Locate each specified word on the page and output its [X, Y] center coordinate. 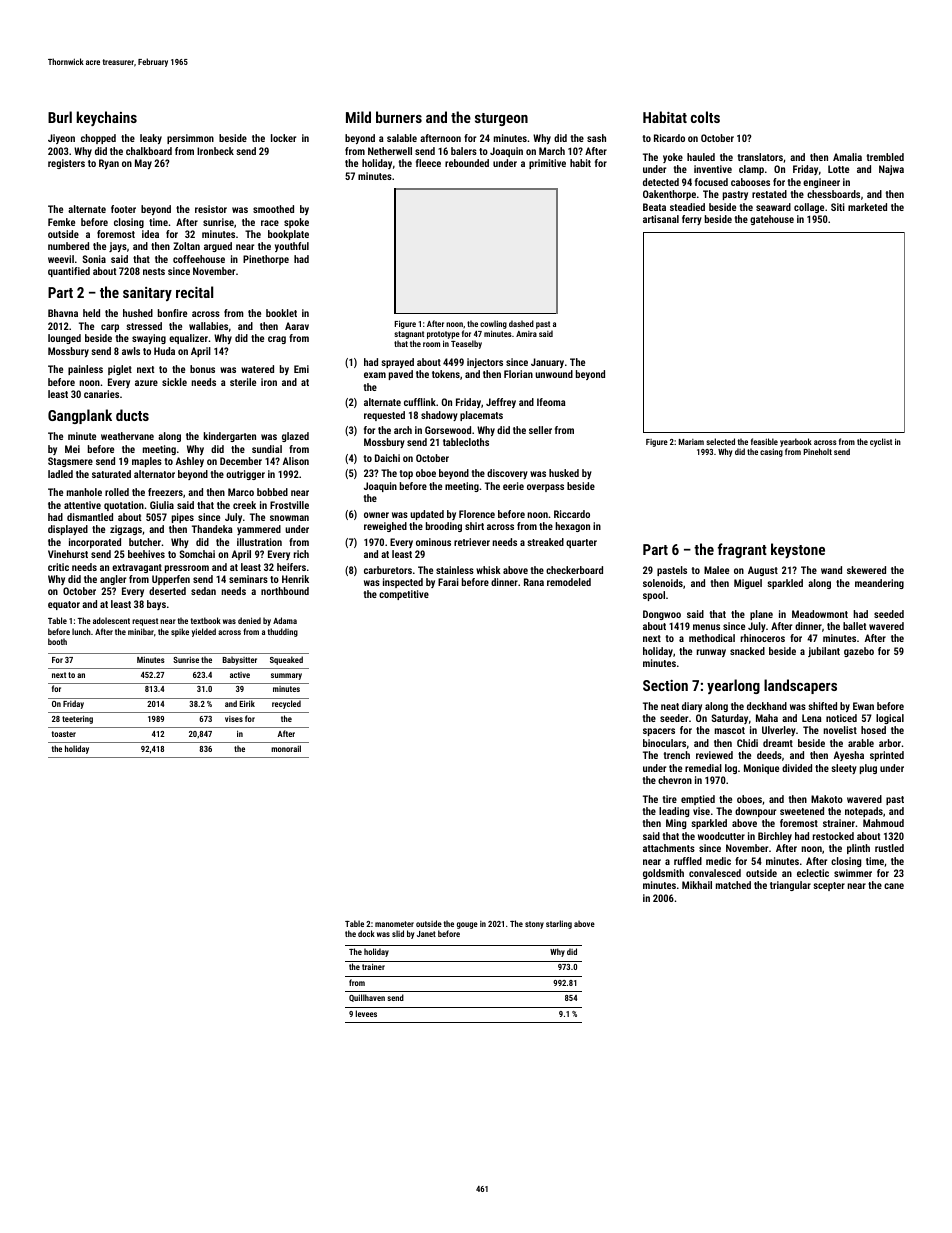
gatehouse [772, 220]
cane [894, 886]
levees [366, 1013]
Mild [358, 117]
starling [559, 924]
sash [596, 138]
